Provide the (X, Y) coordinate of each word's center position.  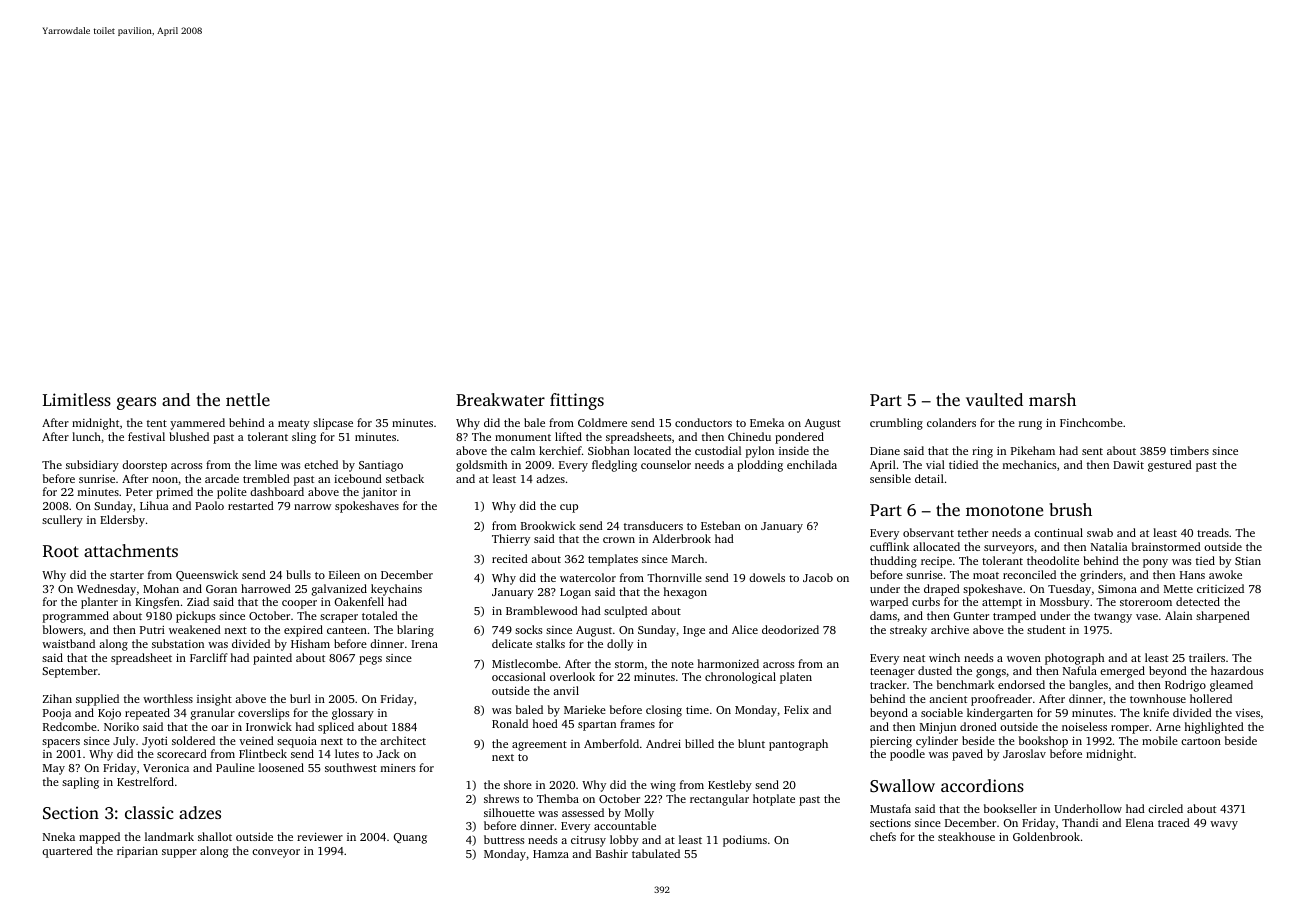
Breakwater (500, 399)
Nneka (59, 836)
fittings (577, 401)
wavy (1224, 825)
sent (1092, 451)
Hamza (551, 854)
